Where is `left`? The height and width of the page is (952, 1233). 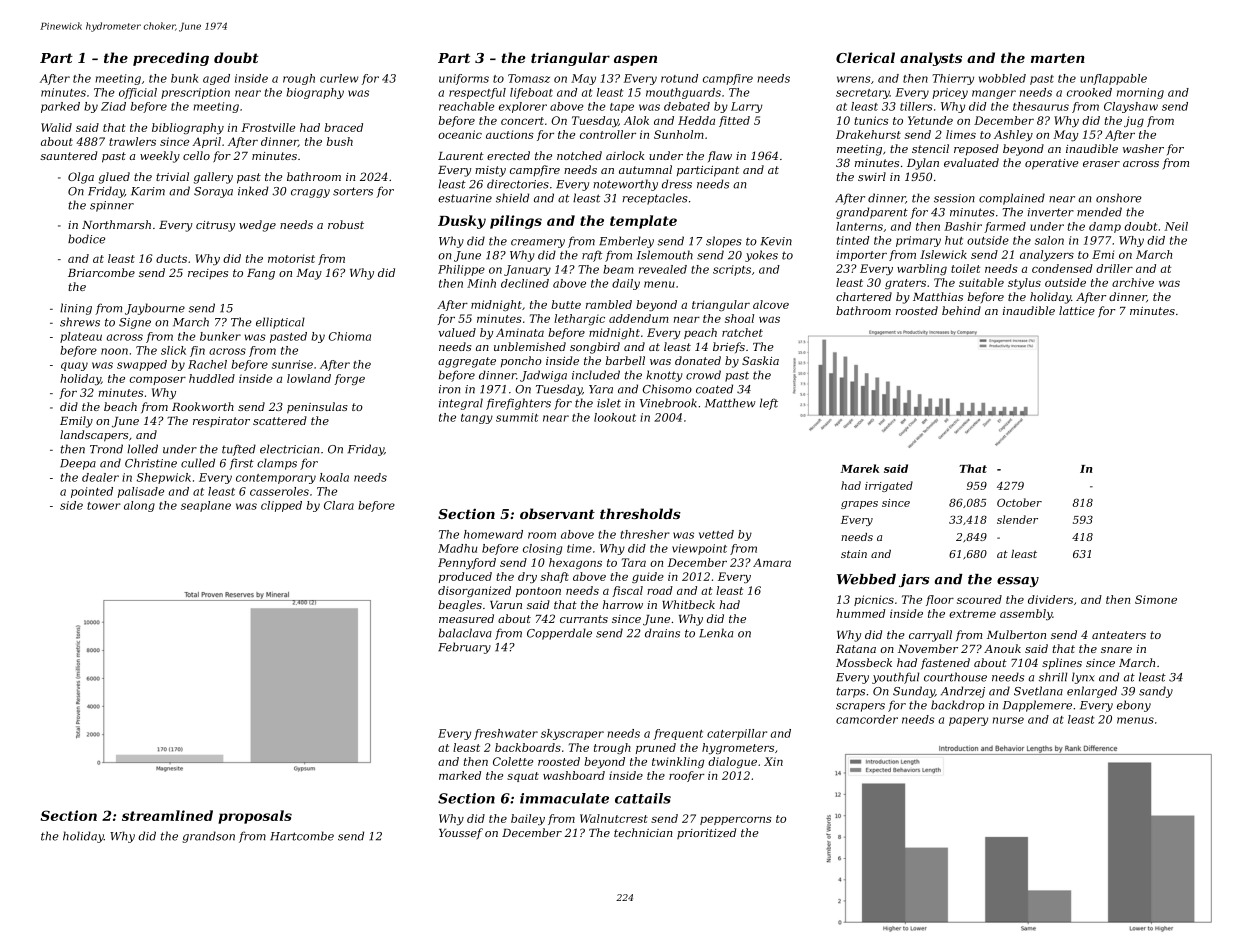
left is located at coordinates (769, 404).
